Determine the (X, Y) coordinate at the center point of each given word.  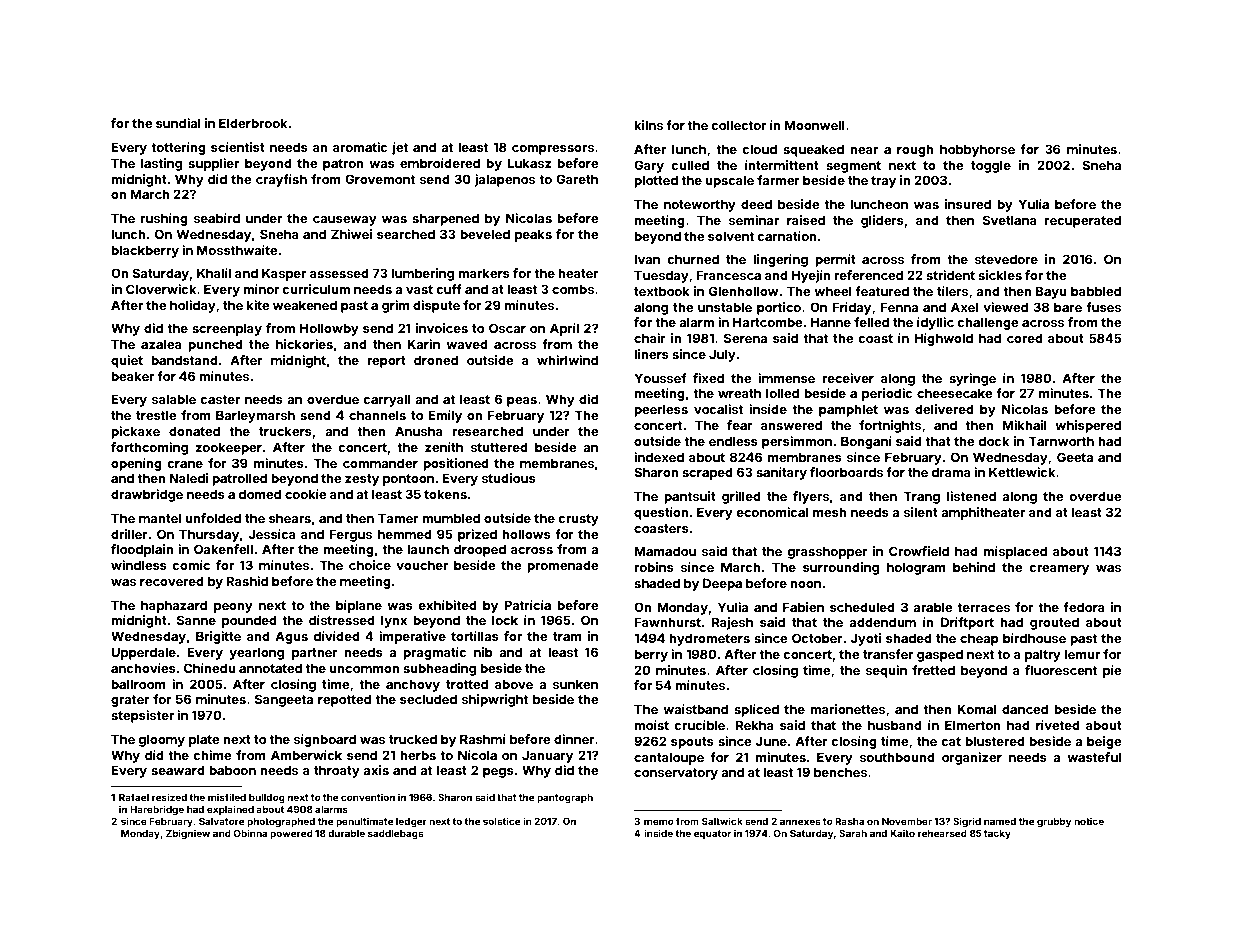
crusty (579, 520)
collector (739, 125)
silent (921, 512)
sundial (178, 123)
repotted (344, 700)
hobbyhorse (977, 150)
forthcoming (149, 448)
